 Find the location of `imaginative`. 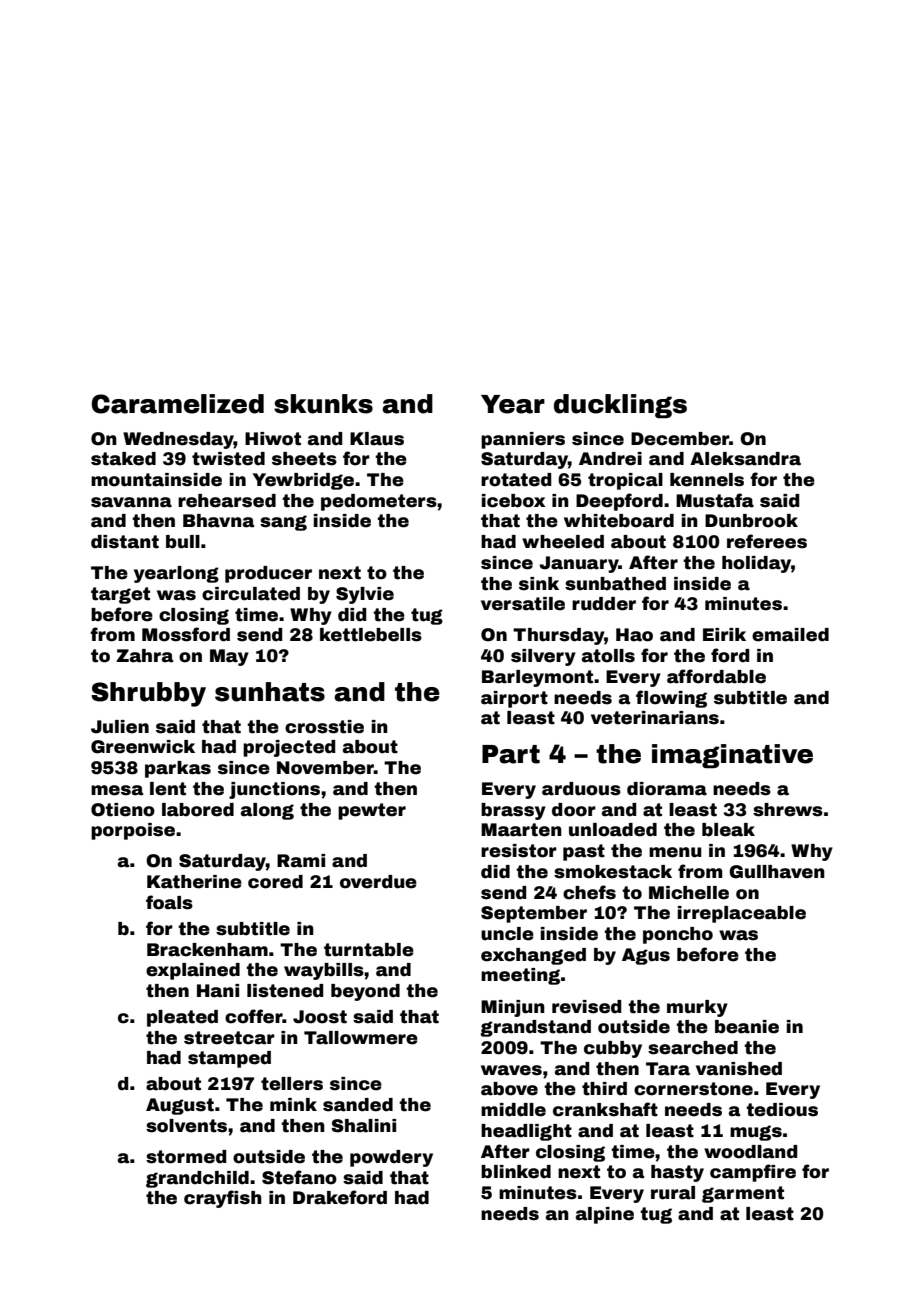

imaginative is located at coordinates (732, 756).
